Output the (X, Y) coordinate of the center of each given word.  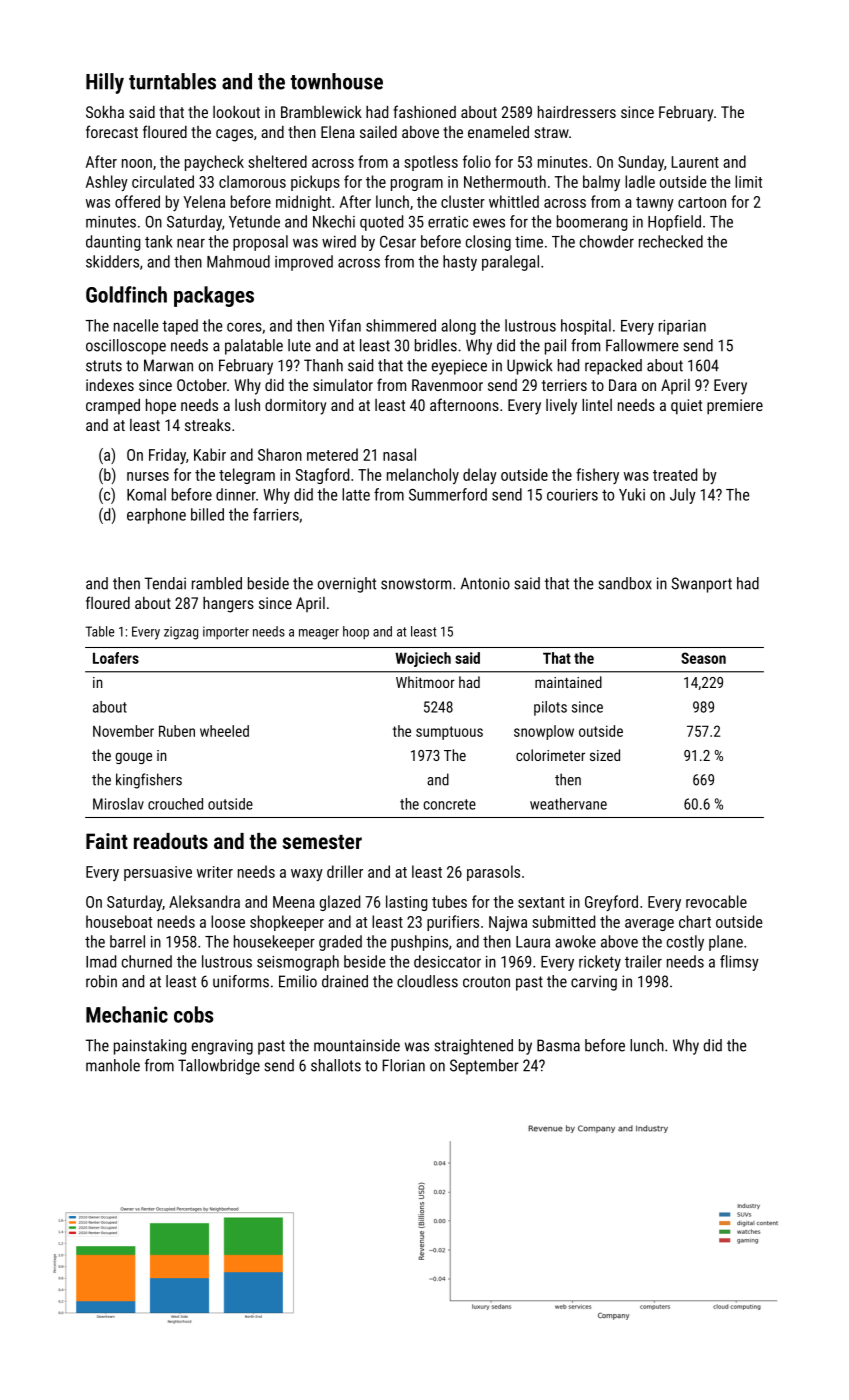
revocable (716, 901)
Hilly (105, 83)
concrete (449, 804)
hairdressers (577, 112)
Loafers (116, 658)
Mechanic (127, 1014)
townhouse (336, 81)
